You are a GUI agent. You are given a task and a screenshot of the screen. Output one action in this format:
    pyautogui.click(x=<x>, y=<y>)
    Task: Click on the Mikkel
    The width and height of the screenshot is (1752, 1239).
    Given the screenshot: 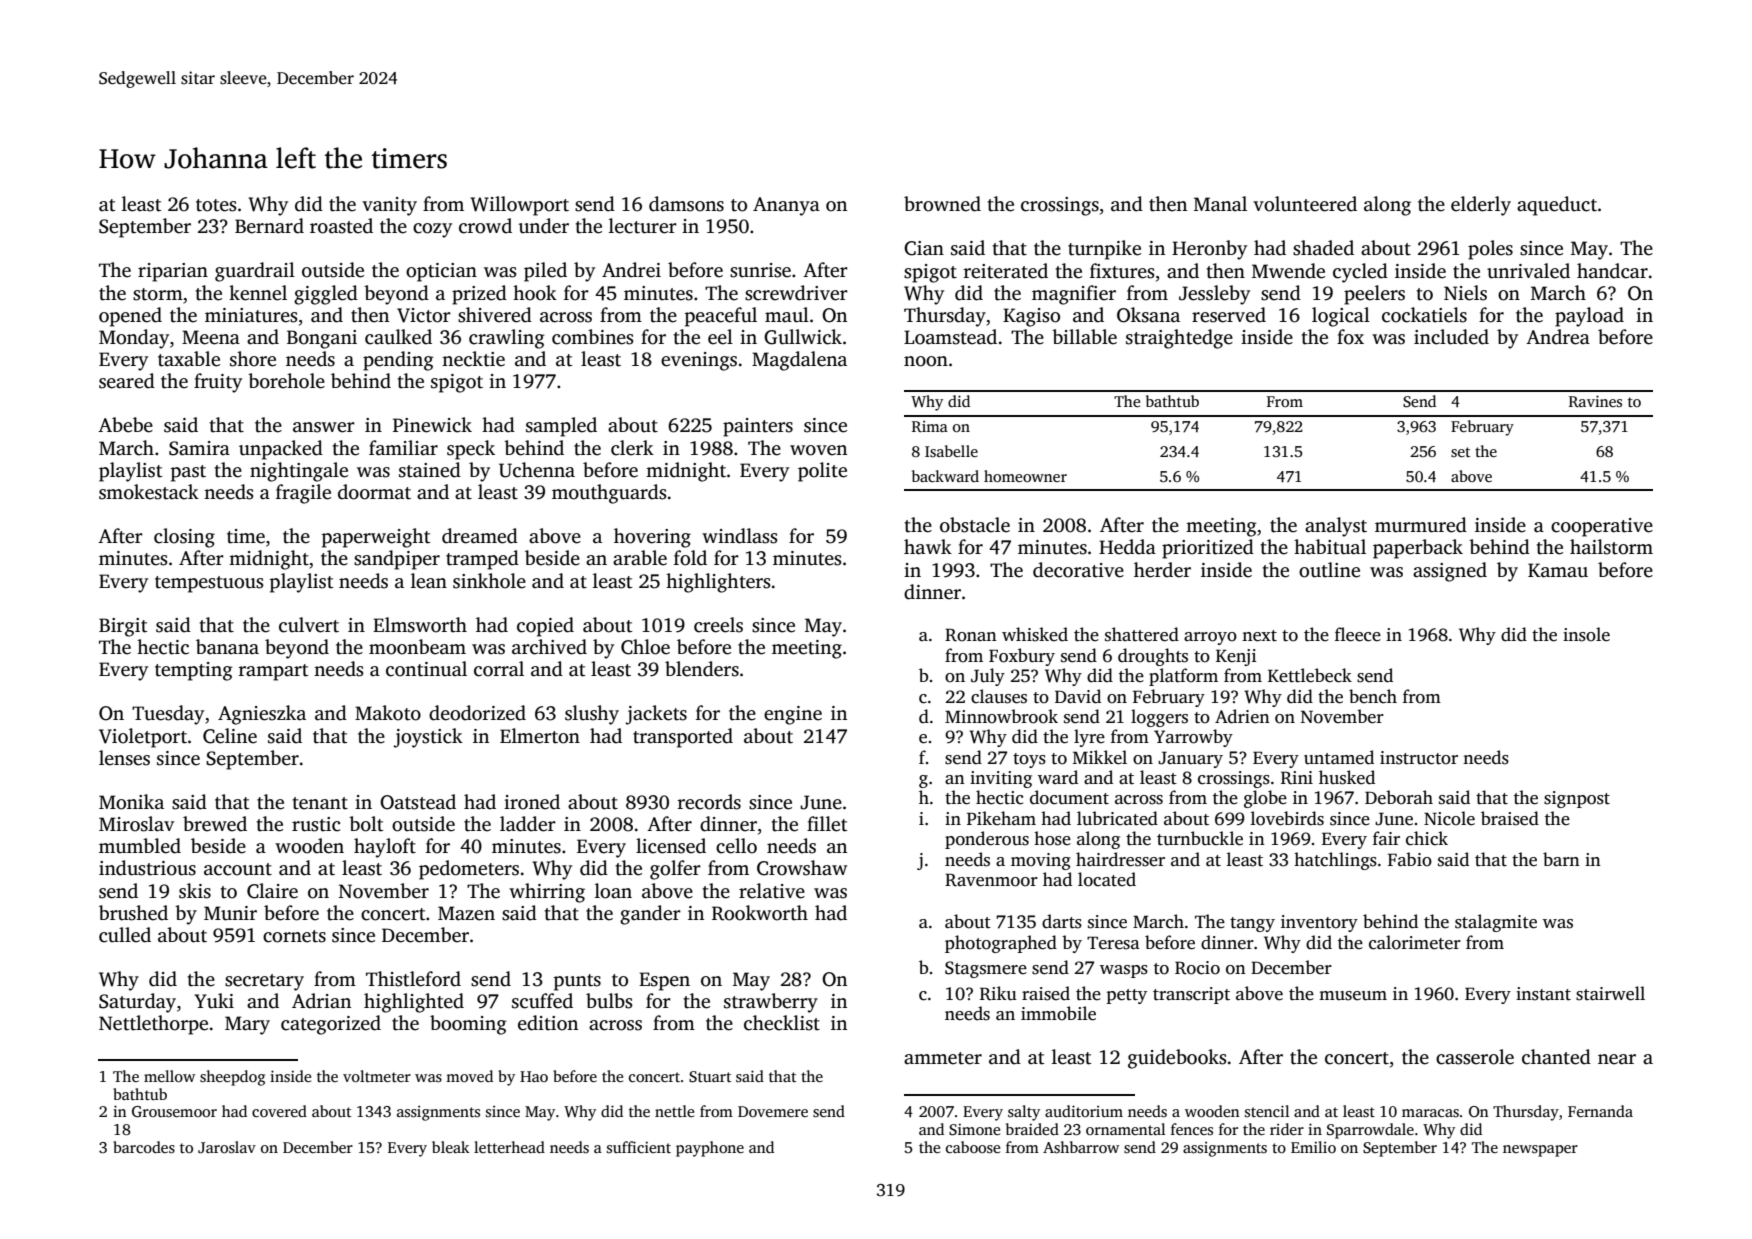 What is the action you would take?
    pyautogui.click(x=1100, y=757)
